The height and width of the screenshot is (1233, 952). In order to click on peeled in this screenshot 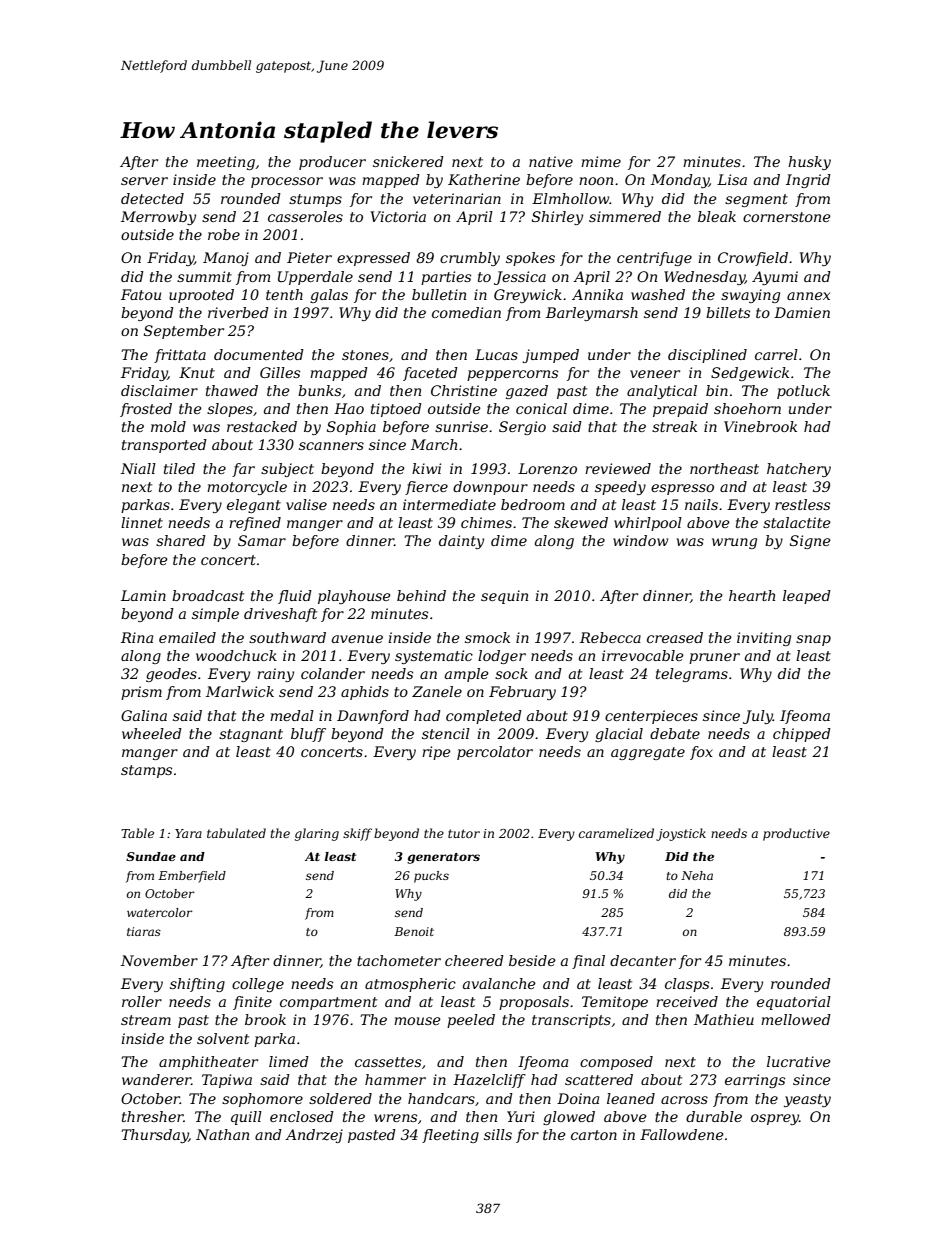, I will do `click(471, 1021)`.
